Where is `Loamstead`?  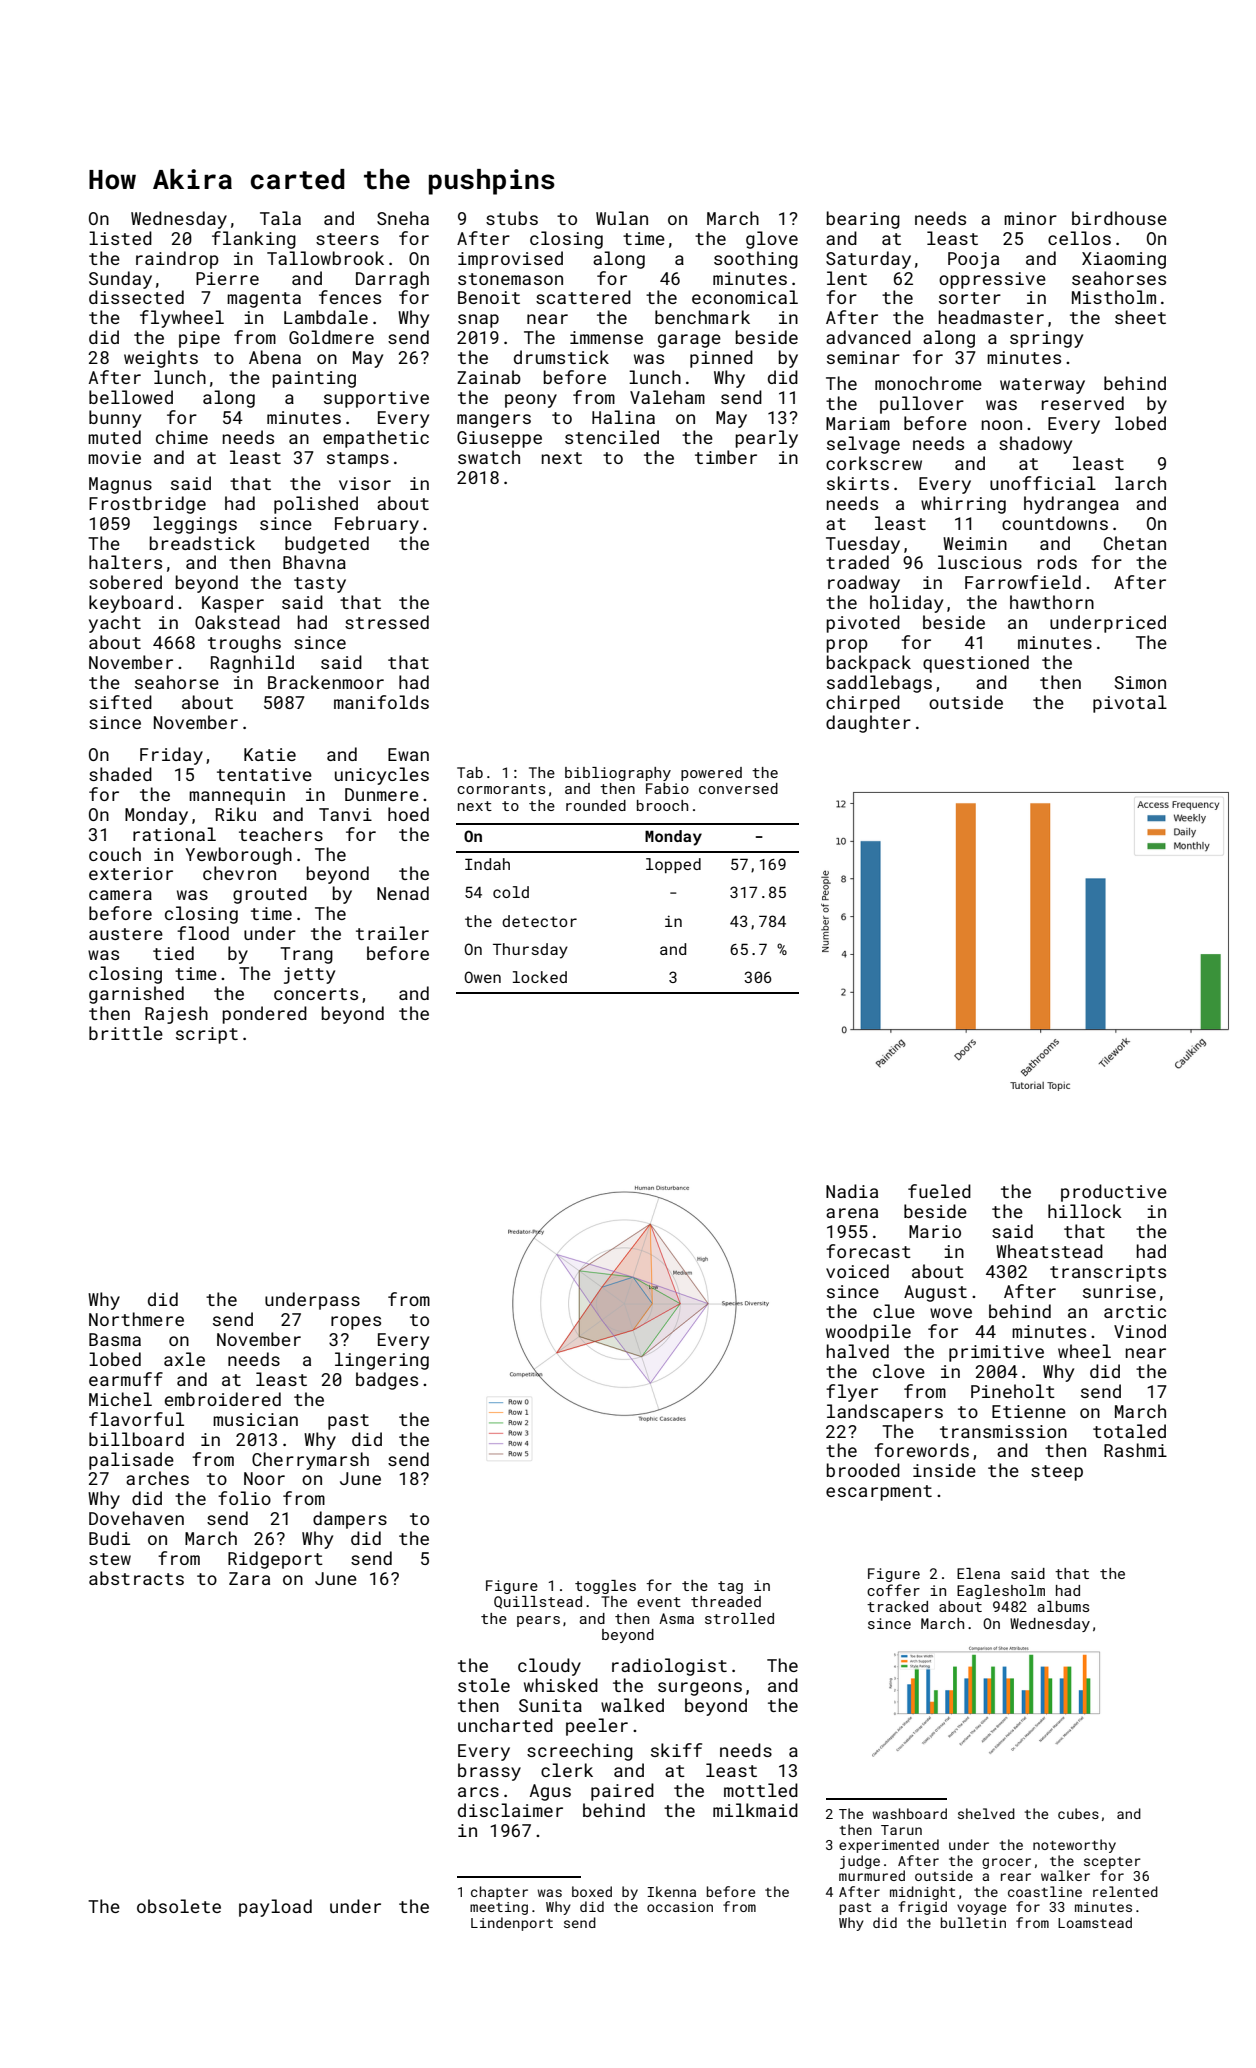 Loamstead is located at coordinates (1095, 1922).
